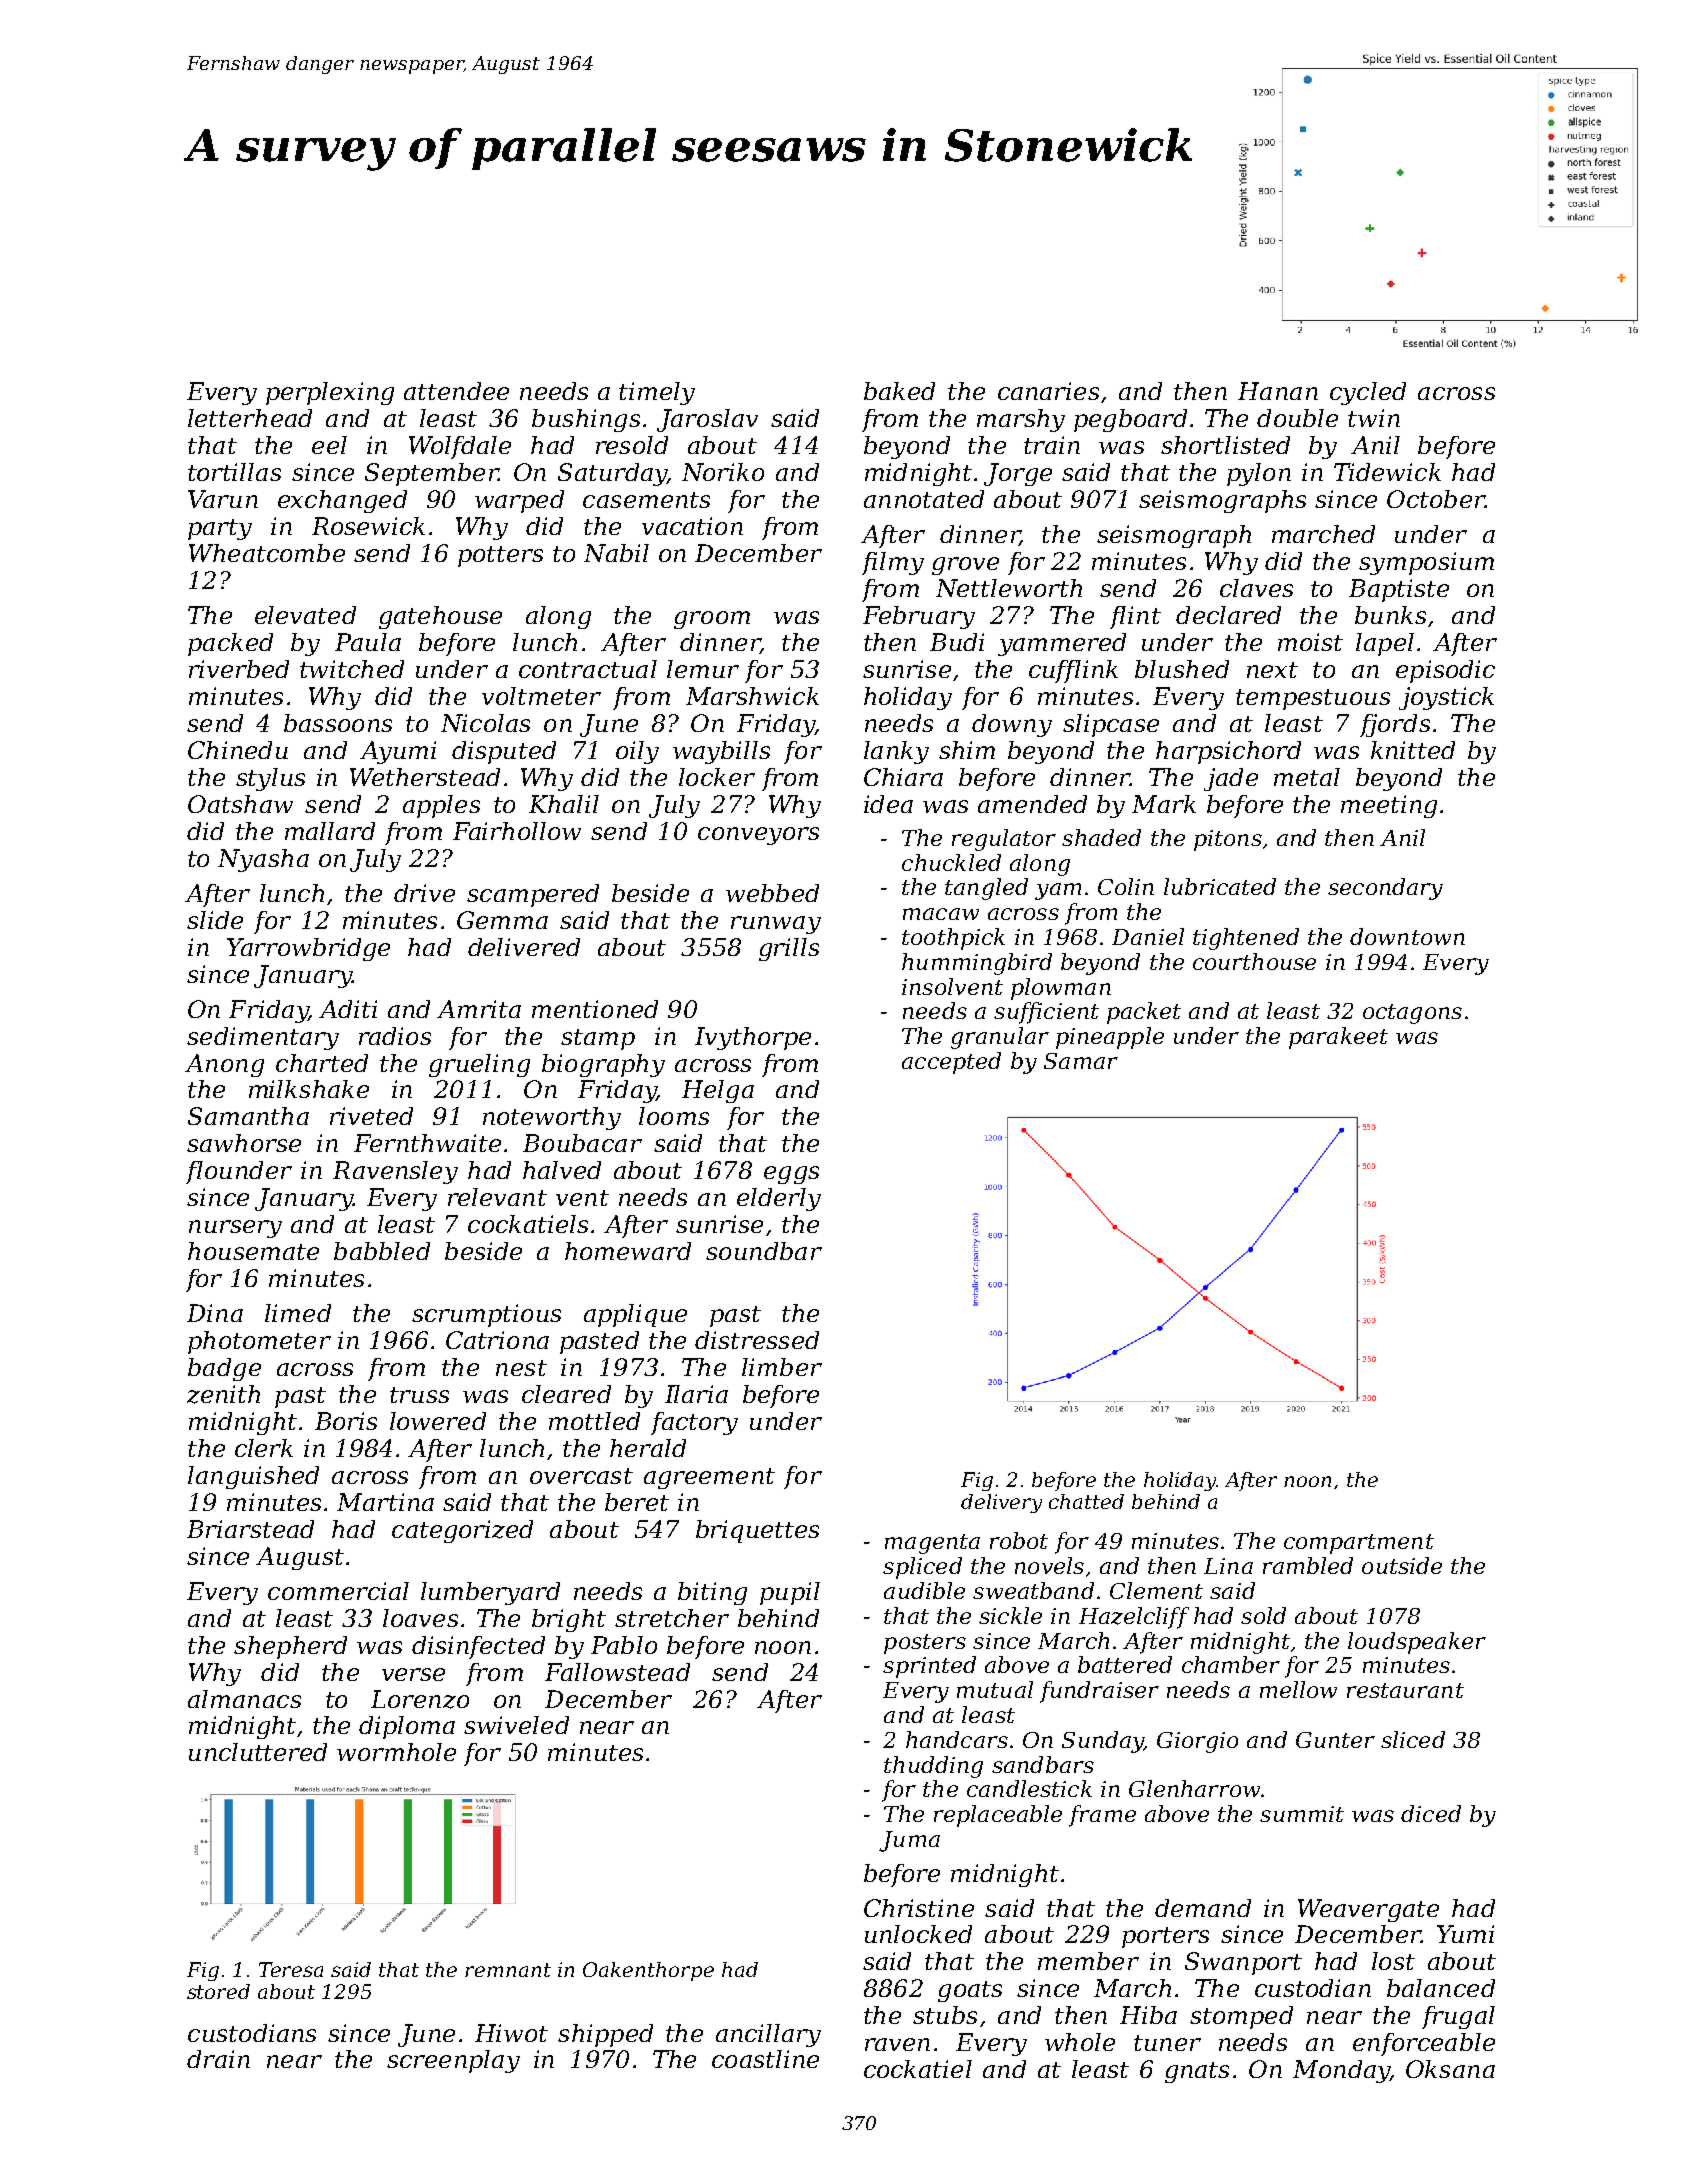 The width and height of the document is (1683, 2178). I want to click on cufflink, so click(1073, 671).
